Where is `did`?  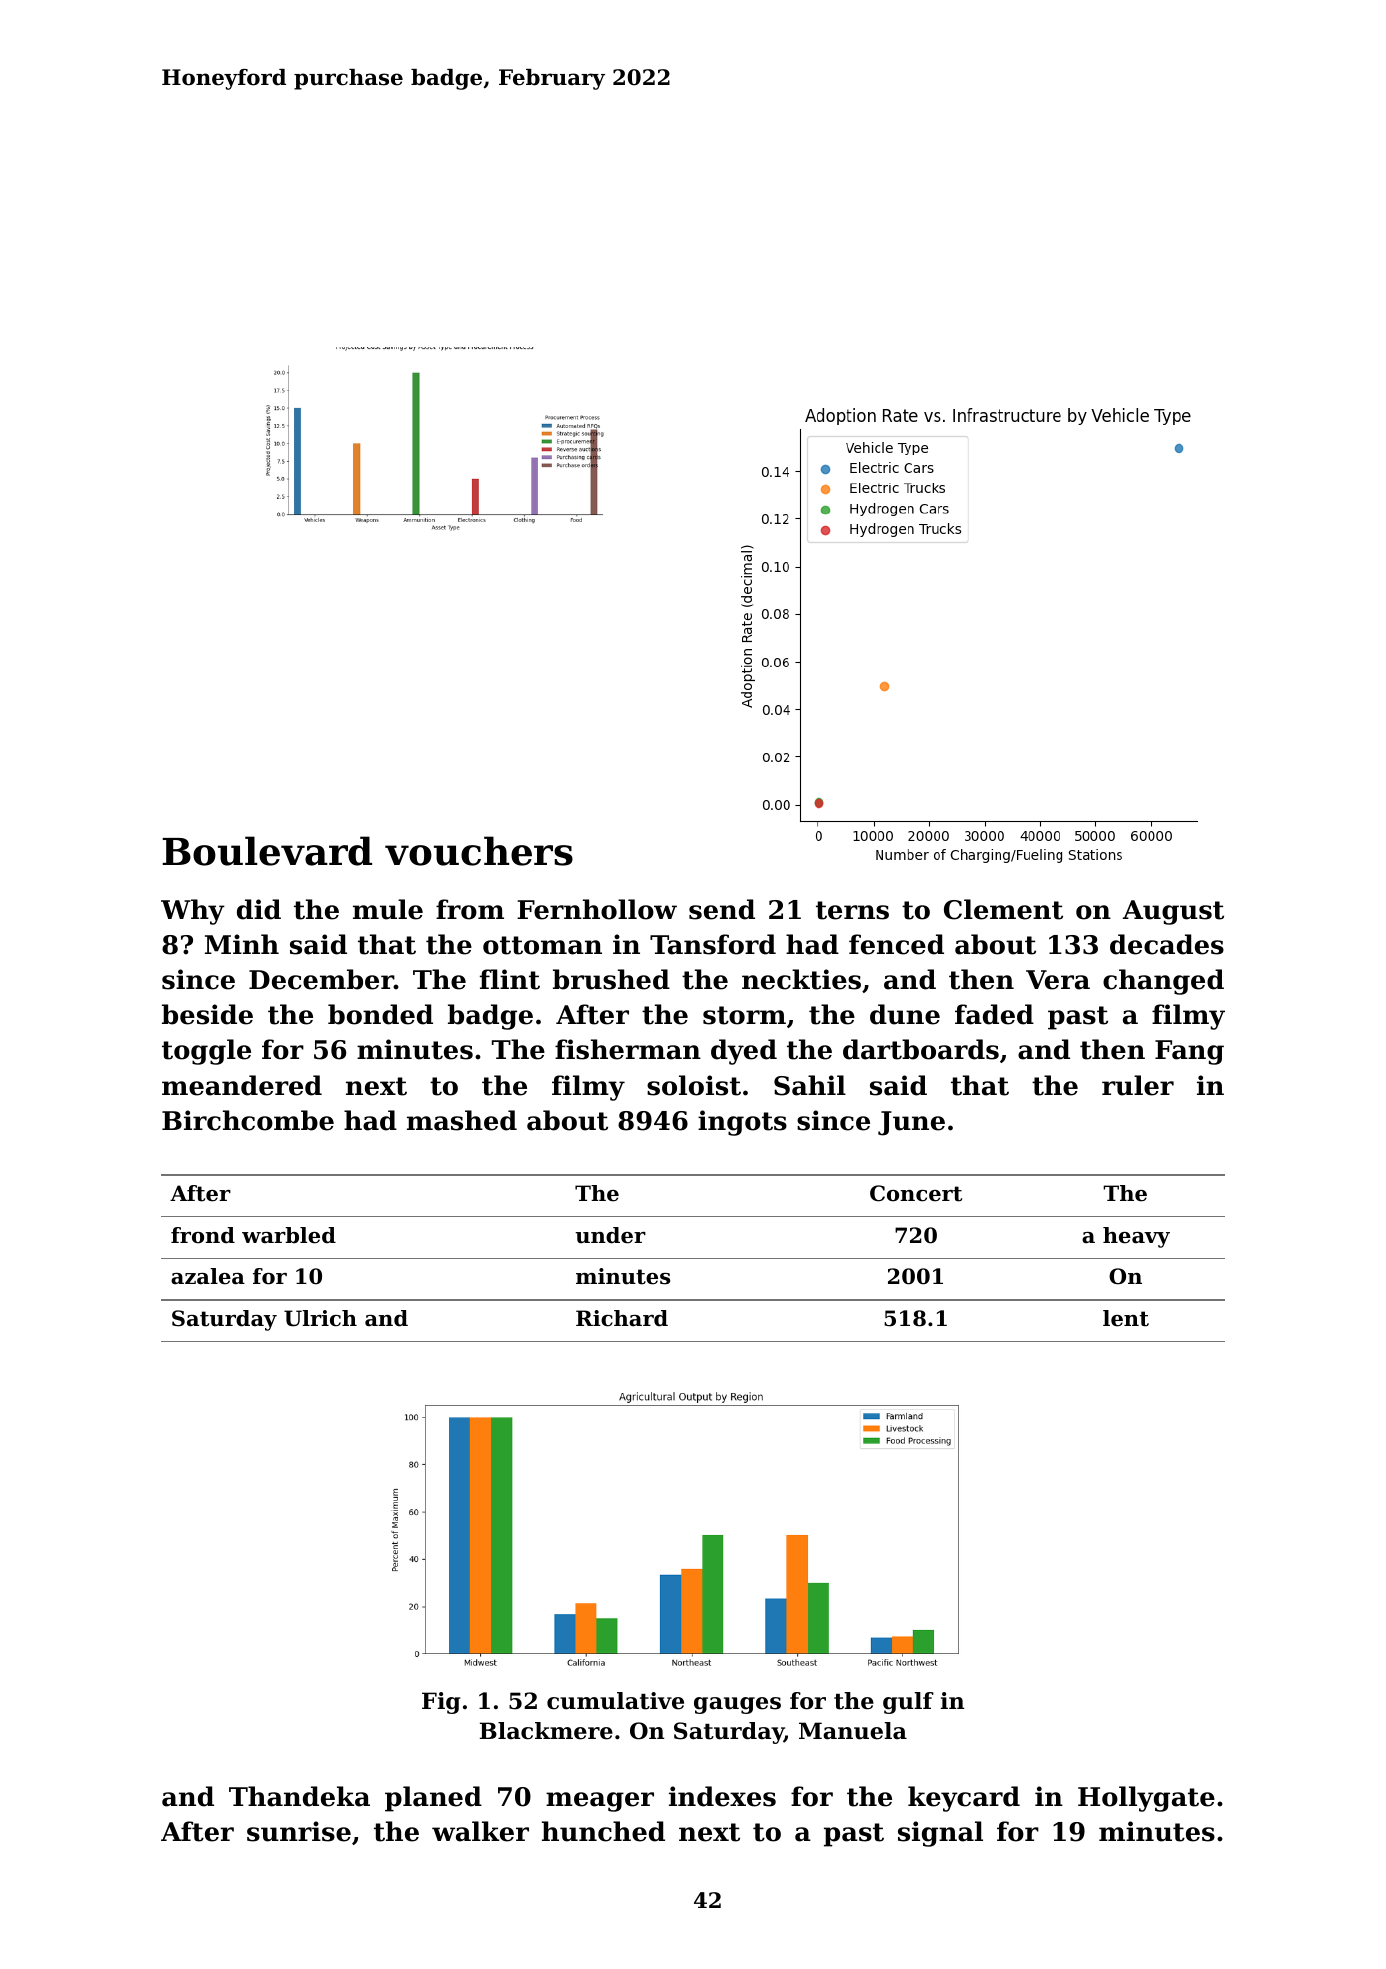 did is located at coordinates (259, 909).
